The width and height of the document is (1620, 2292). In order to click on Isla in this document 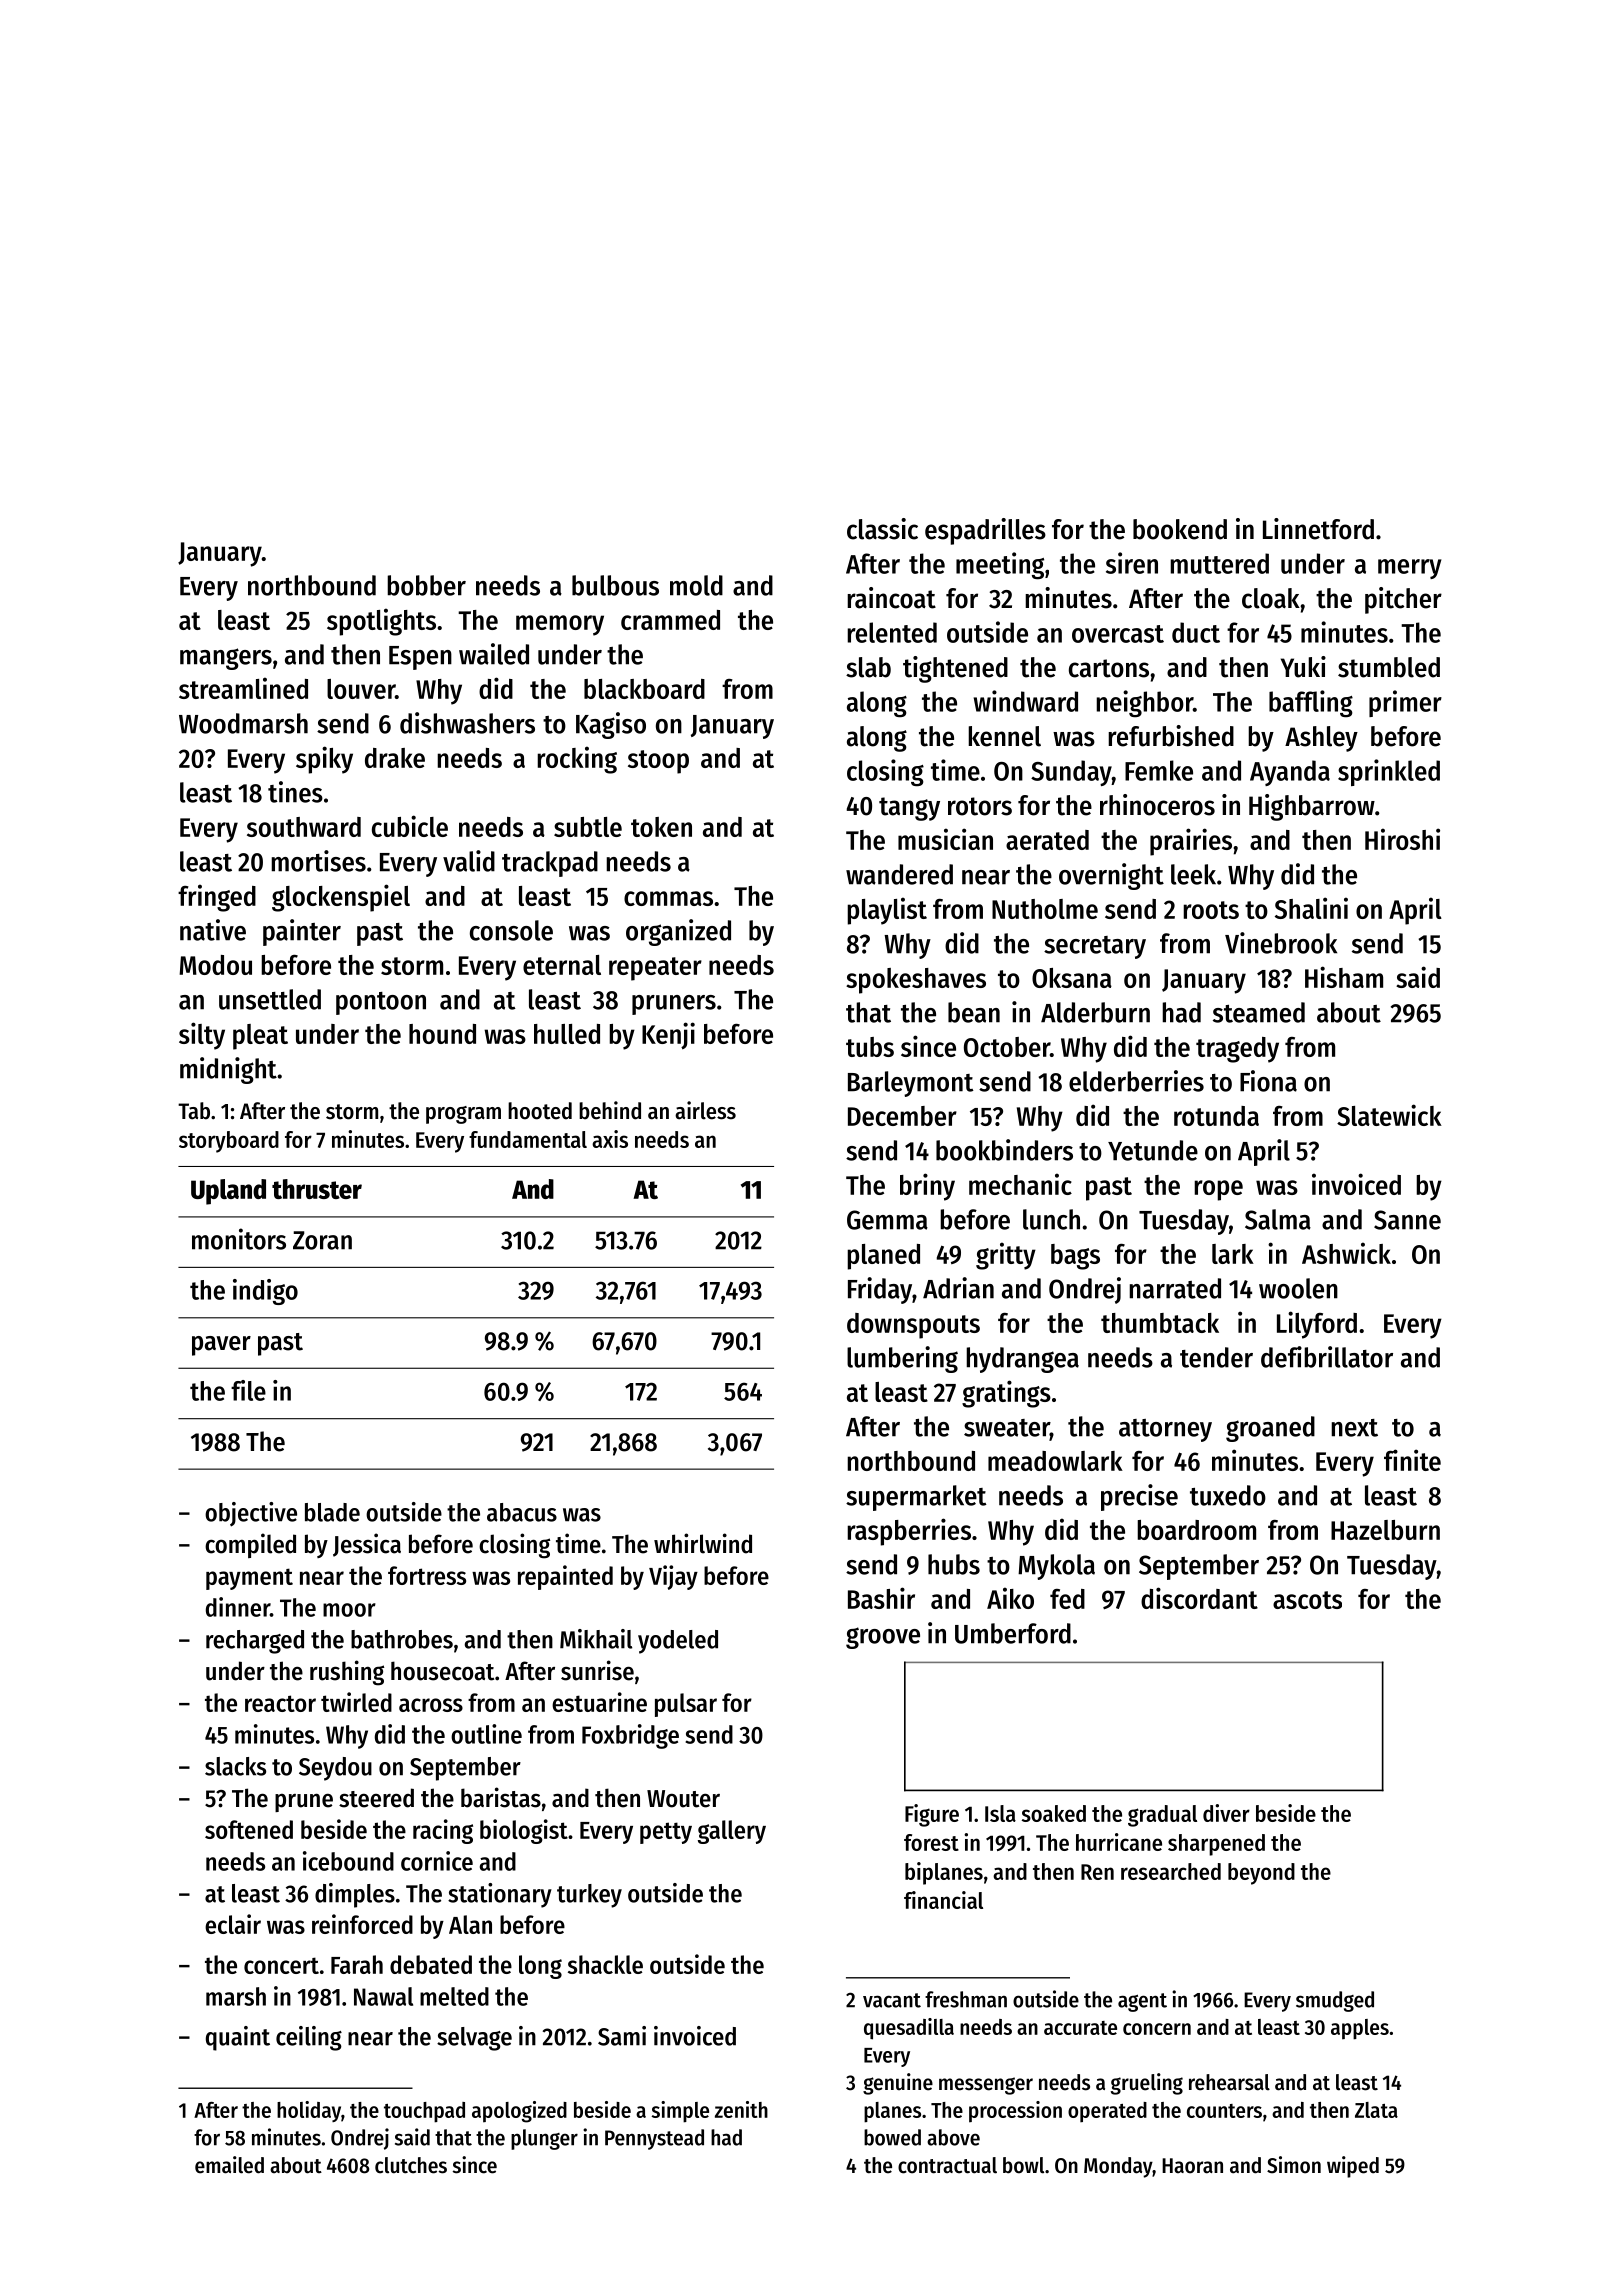, I will do `click(1000, 1813)`.
